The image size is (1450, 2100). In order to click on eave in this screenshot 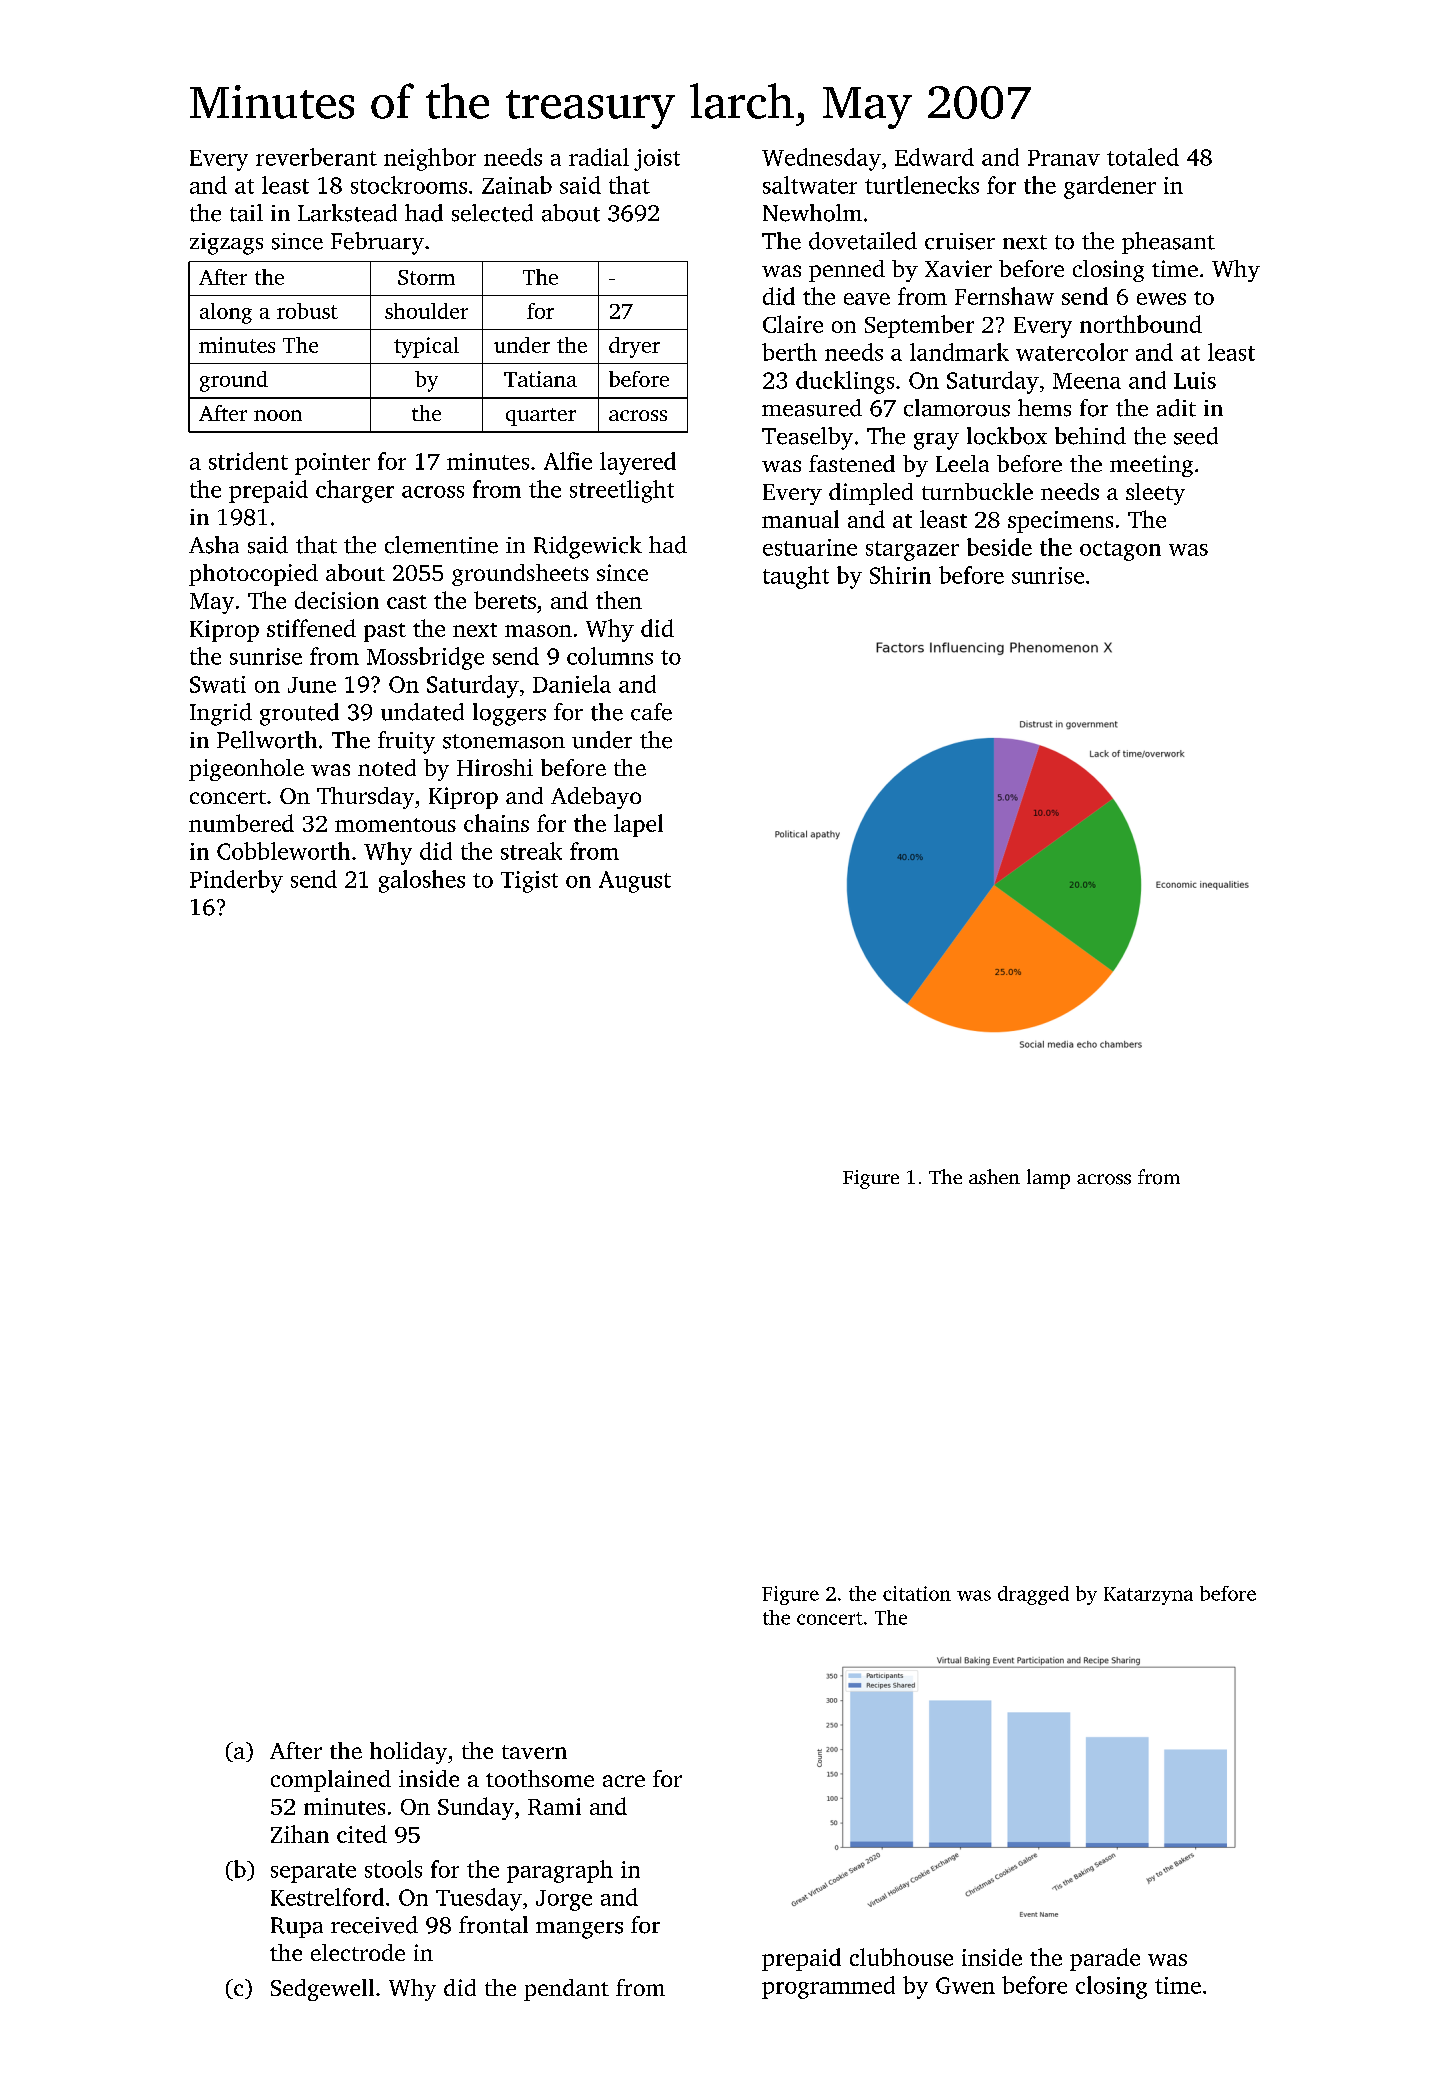, I will do `click(867, 299)`.
